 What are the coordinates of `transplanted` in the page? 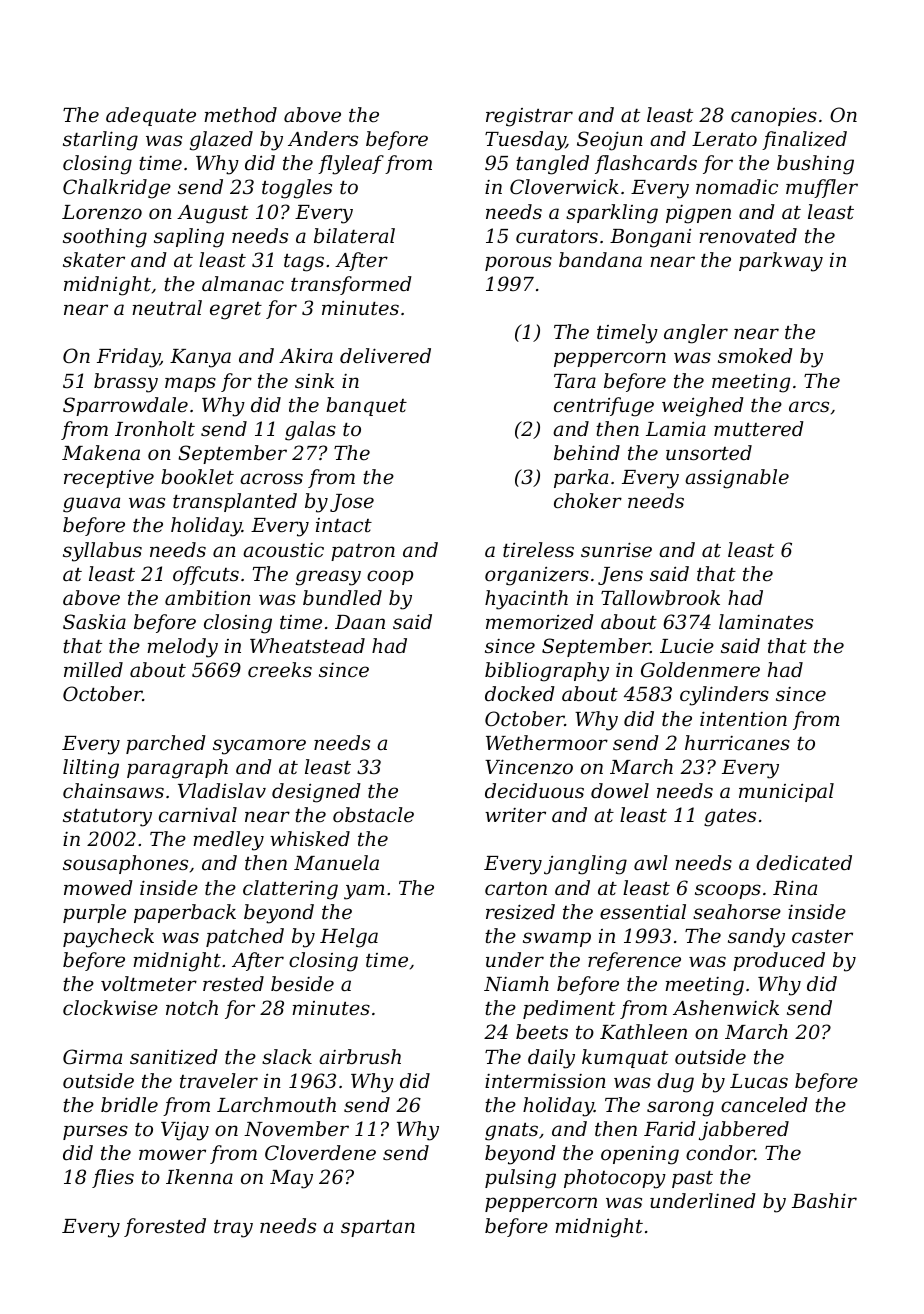 It's located at (235, 502).
